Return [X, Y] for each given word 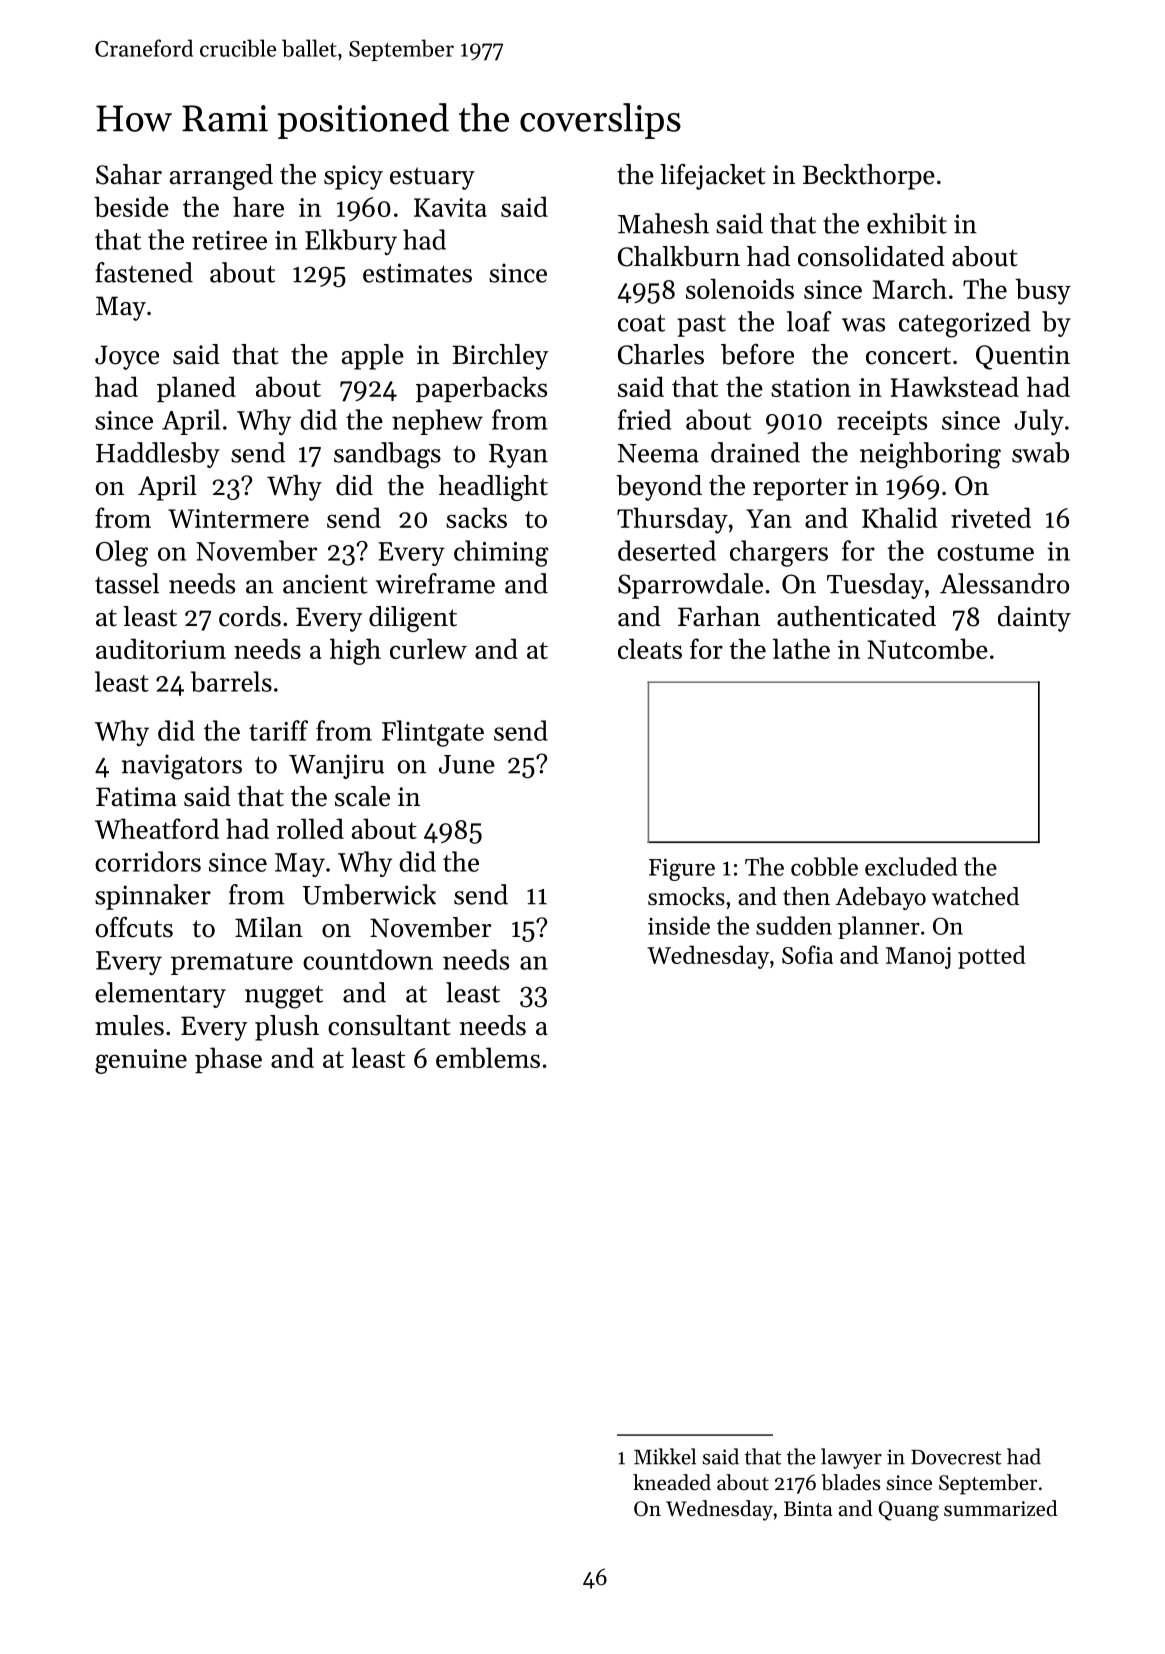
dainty [1034, 619]
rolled [310, 828]
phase [228, 1060]
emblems [488, 1057]
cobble [824, 866]
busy [1043, 291]
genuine [141, 1061]
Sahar [129, 174]
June [467, 764]
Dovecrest [956, 1457]
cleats [650, 648]
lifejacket [713, 177]
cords [250, 616]
